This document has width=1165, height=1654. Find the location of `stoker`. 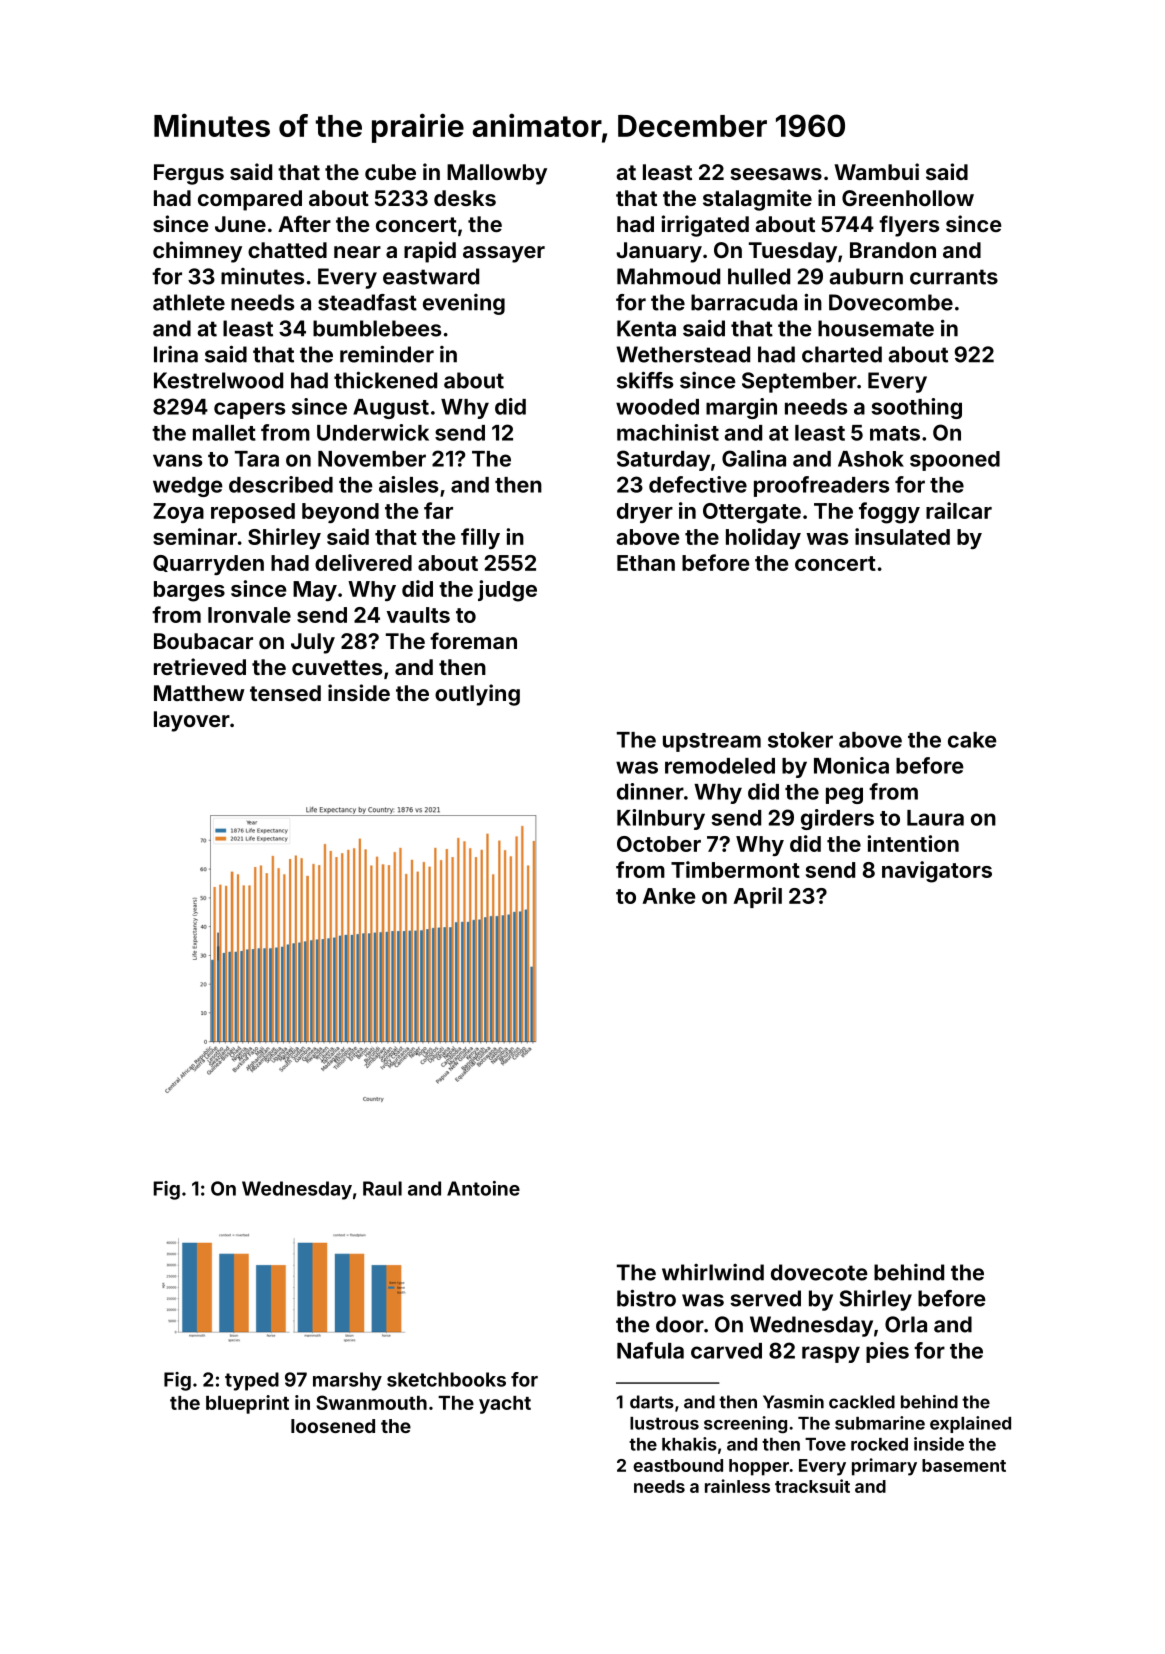

stoker is located at coordinates (800, 740).
